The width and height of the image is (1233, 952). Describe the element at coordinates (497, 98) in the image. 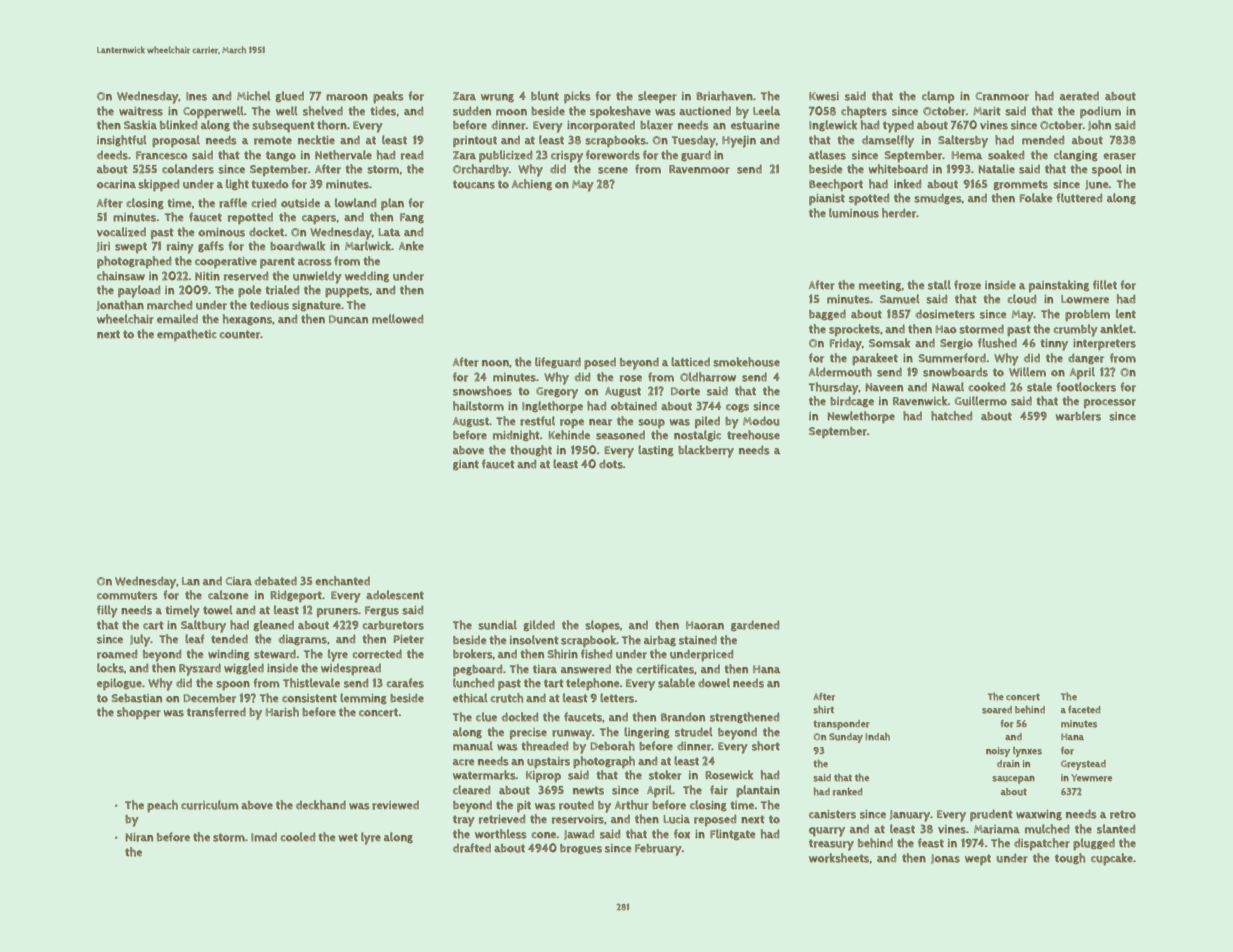

I see `wrung` at that location.
